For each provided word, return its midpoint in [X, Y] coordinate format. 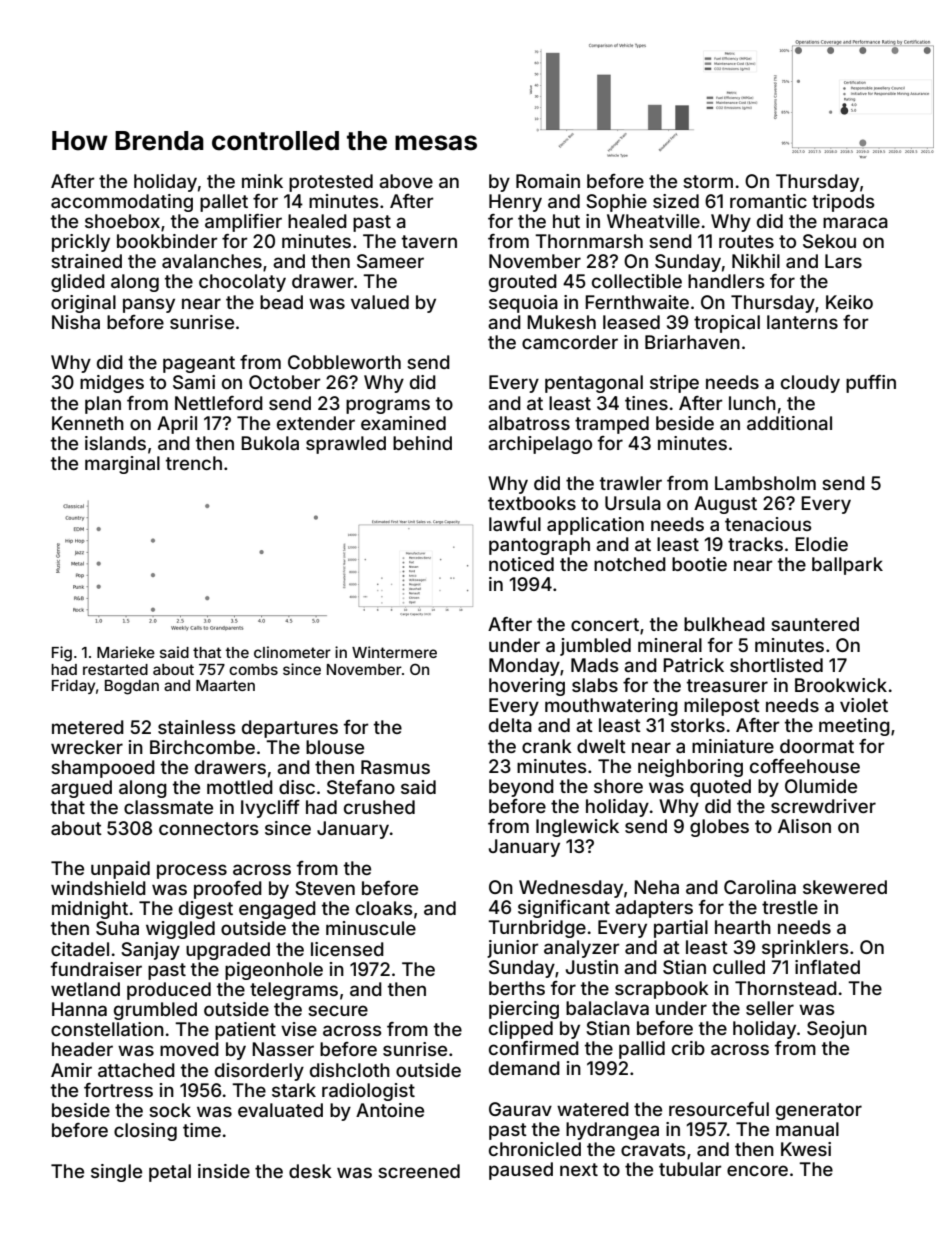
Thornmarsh [589, 241]
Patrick [693, 665]
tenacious [768, 524]
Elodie [821, 544]
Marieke [126, 652]
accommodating [122, 203]
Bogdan [132, 687]
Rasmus [395, 767]
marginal [122, 465]
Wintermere [394, 652]
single [116, 1173]
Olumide [821, 786]
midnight [90, 910]
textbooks [532, 503]
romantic [768, 201]
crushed [379, 807]
